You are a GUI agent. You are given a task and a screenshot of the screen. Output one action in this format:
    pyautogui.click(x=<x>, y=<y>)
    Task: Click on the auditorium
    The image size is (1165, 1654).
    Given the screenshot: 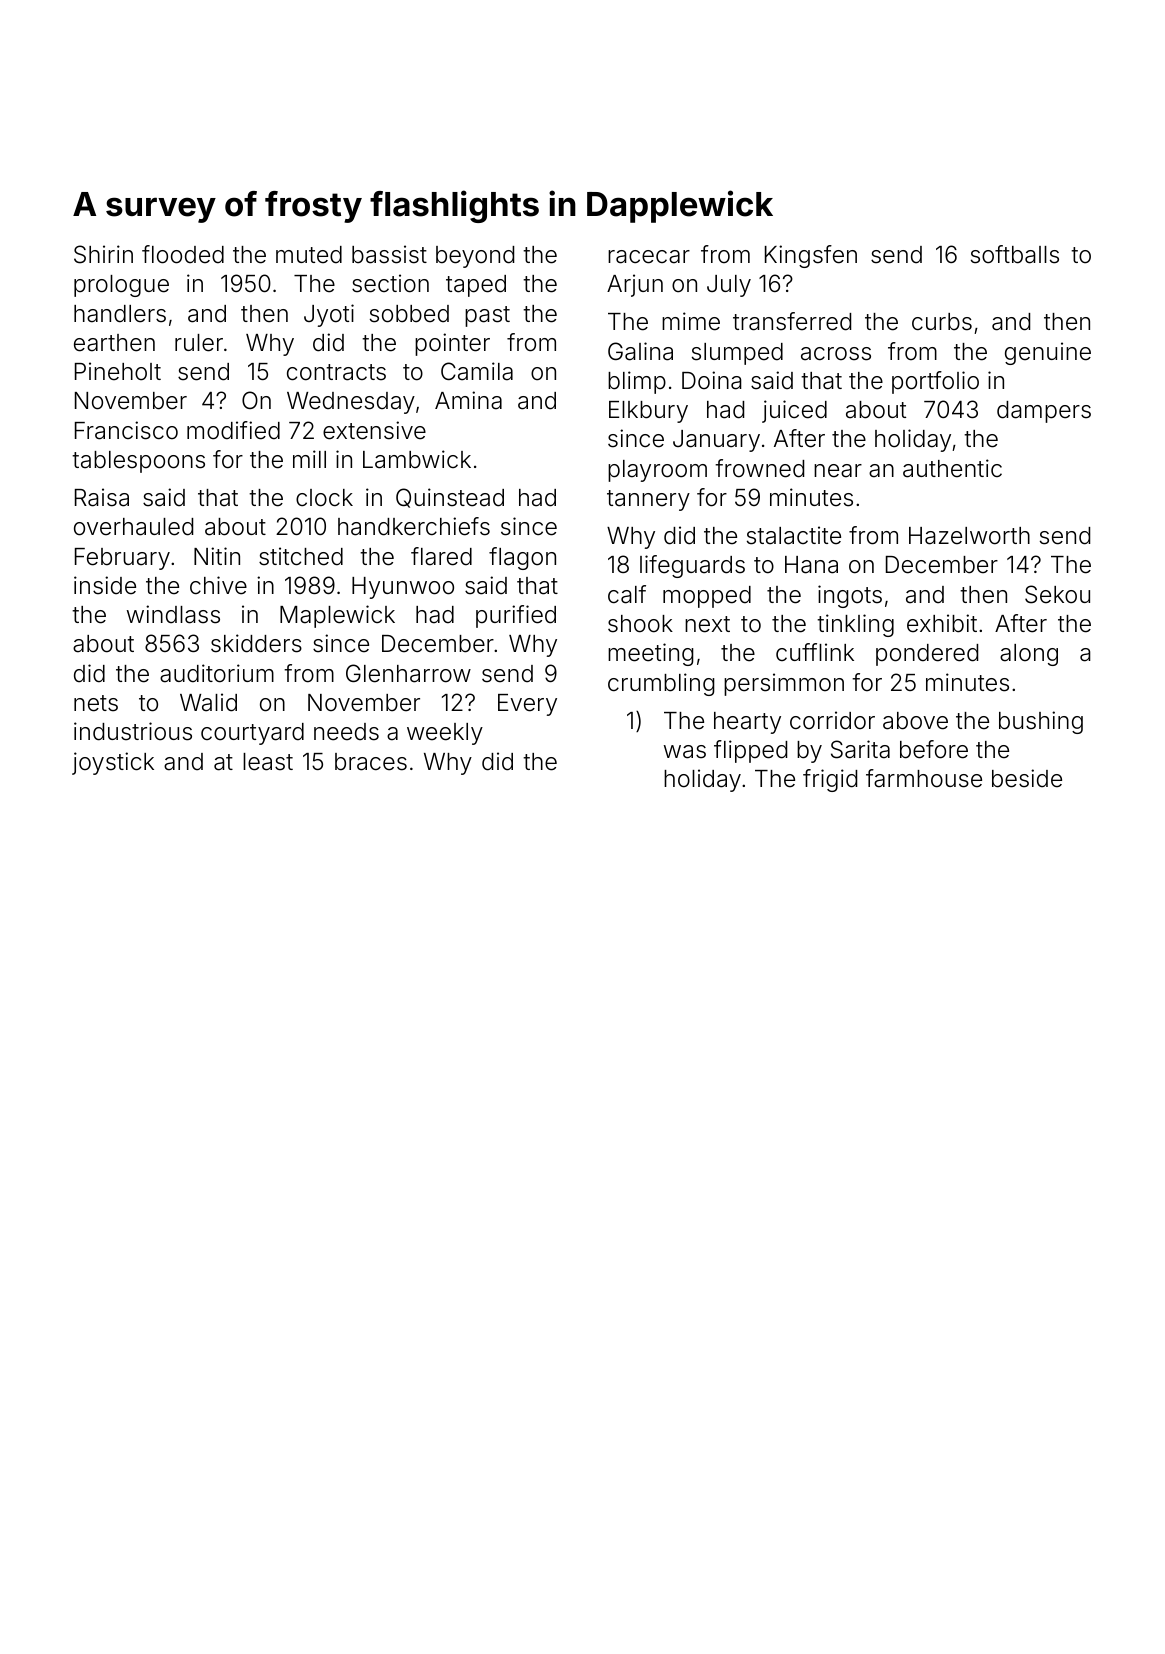 What is the action you would take?
    pyautogui.click(x=217, y=673)
